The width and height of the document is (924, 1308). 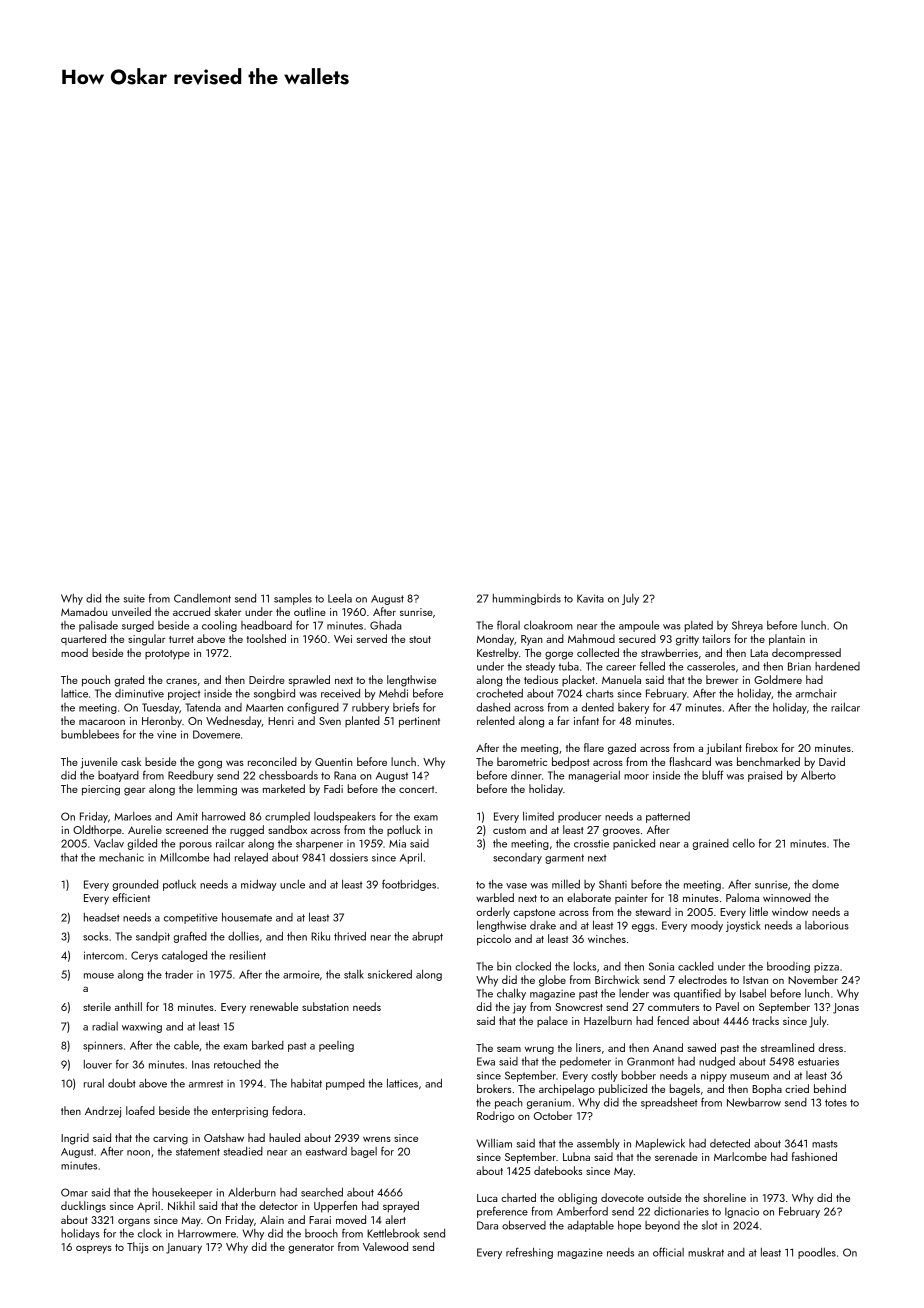 I want to click on refreshing, so click(x=529, y=1253).
